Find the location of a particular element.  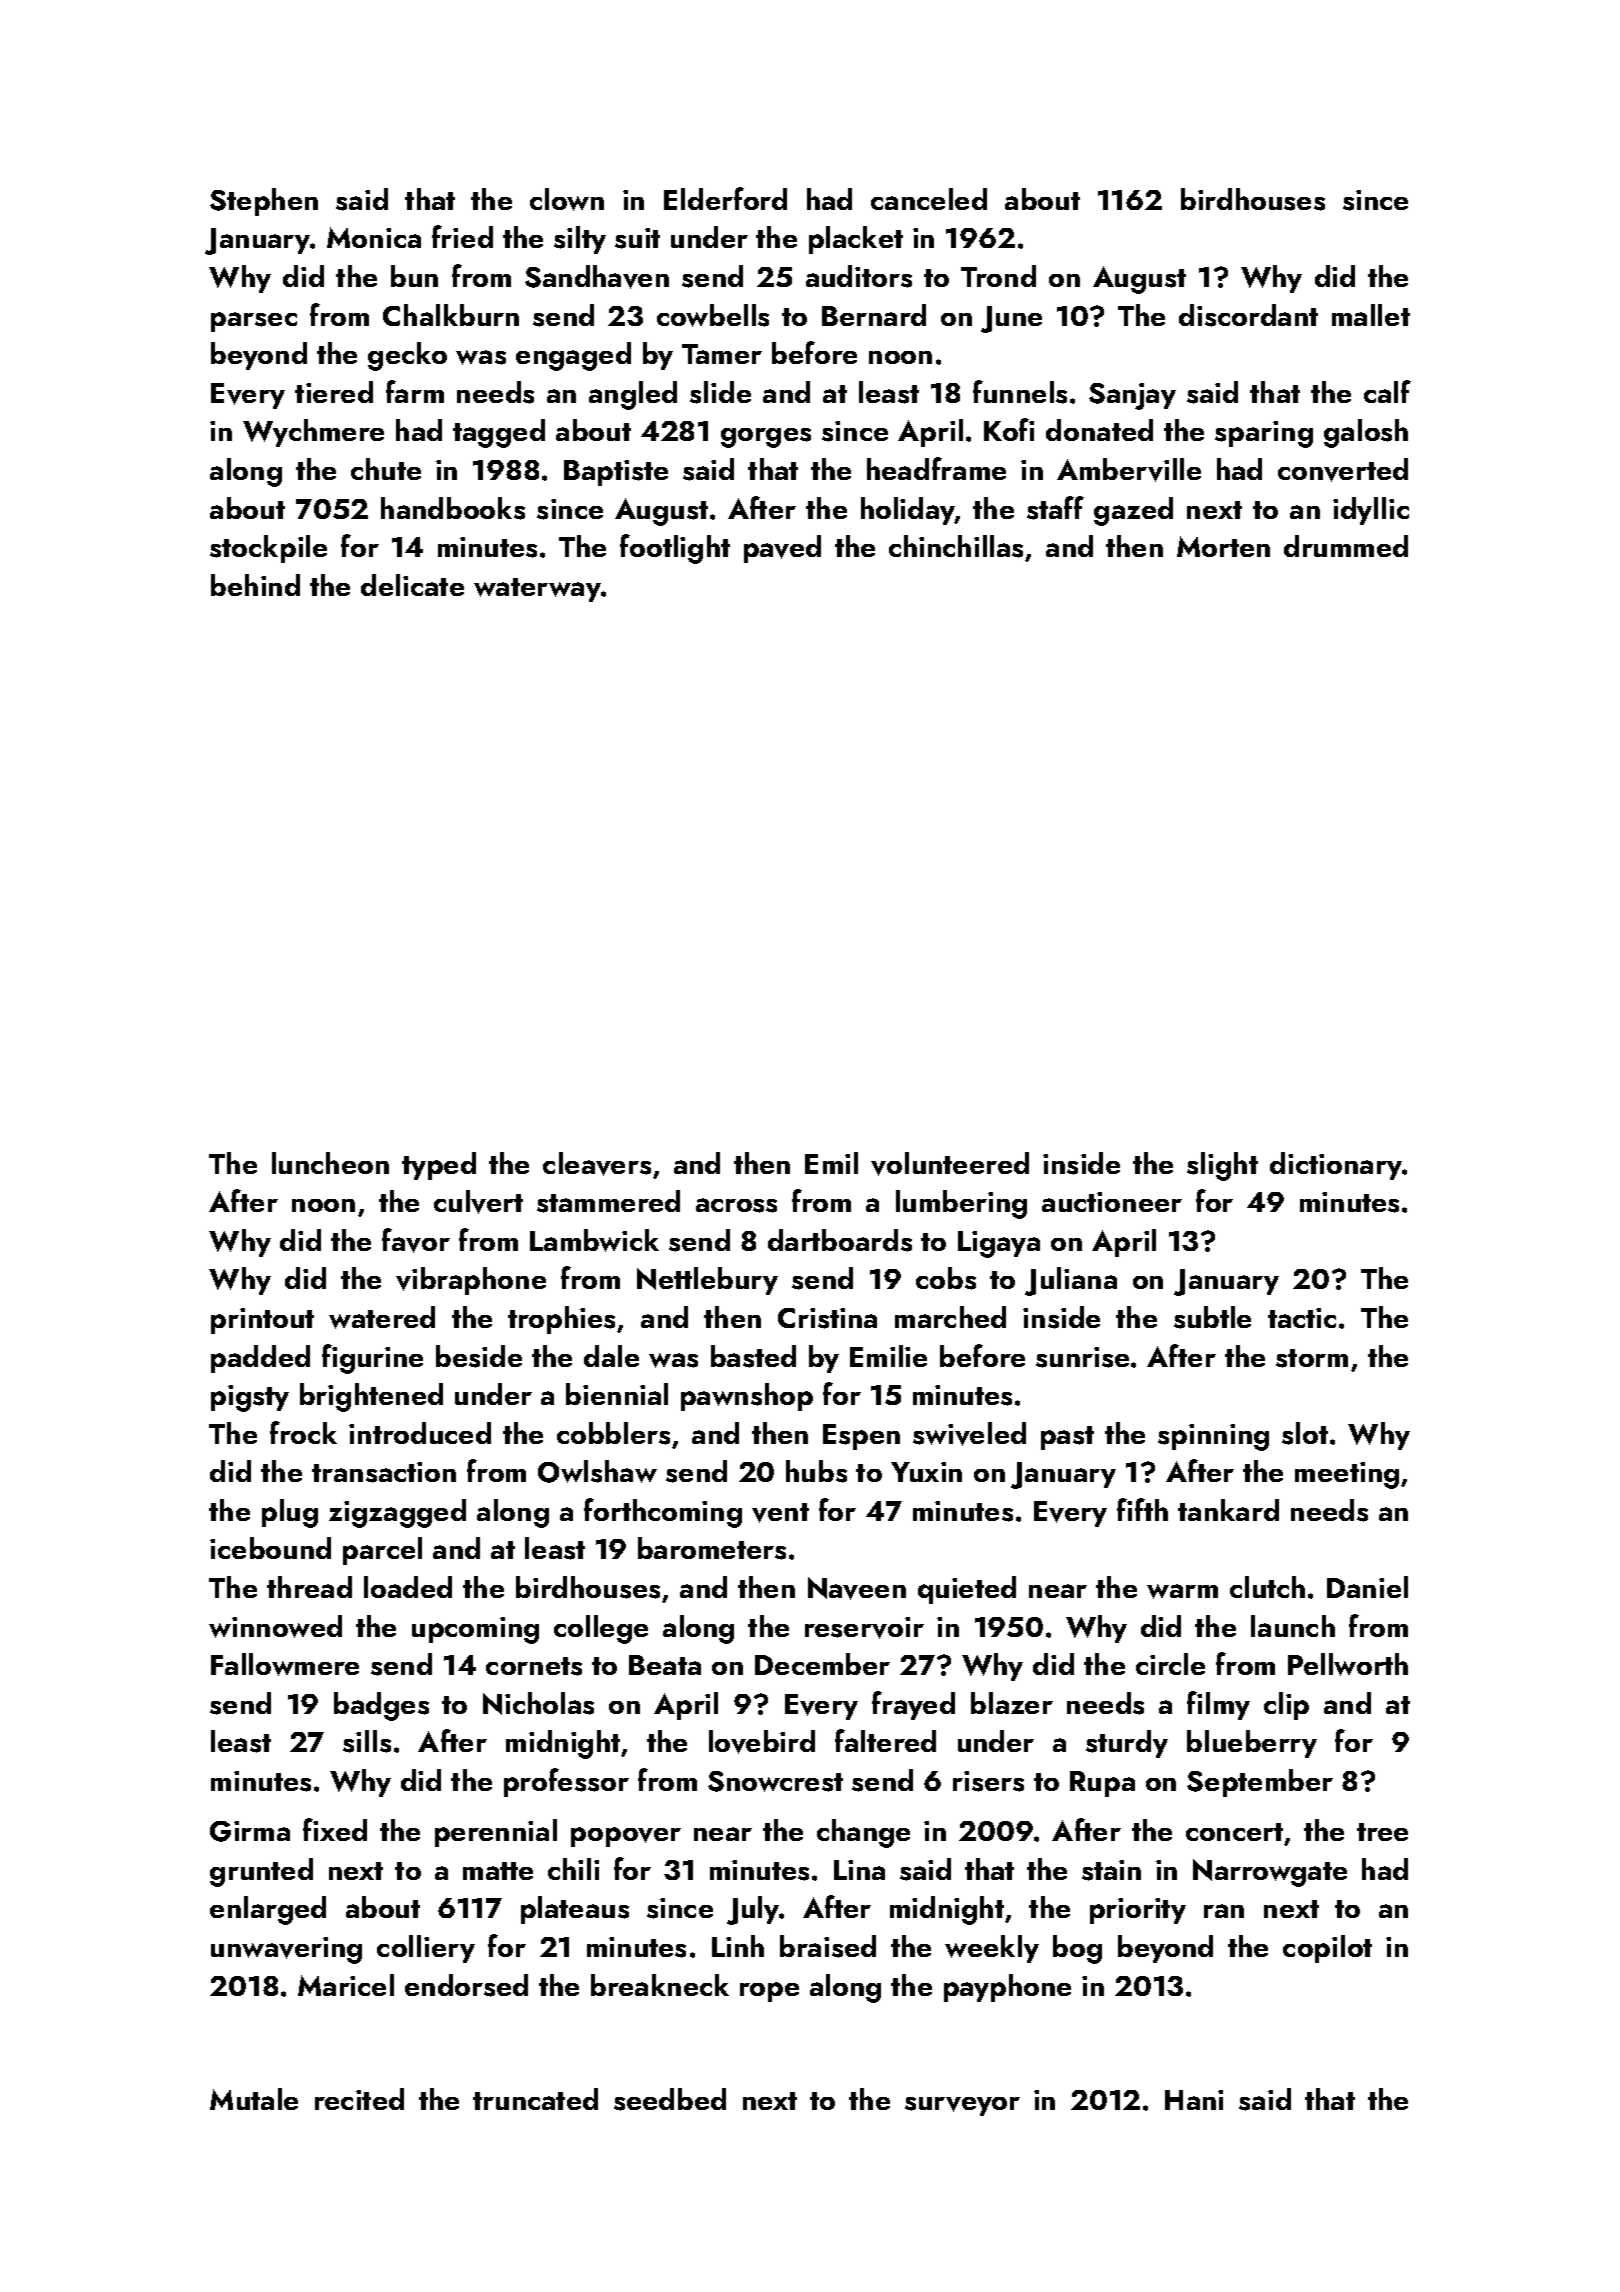

clown is located at coordinates (567, 199).
